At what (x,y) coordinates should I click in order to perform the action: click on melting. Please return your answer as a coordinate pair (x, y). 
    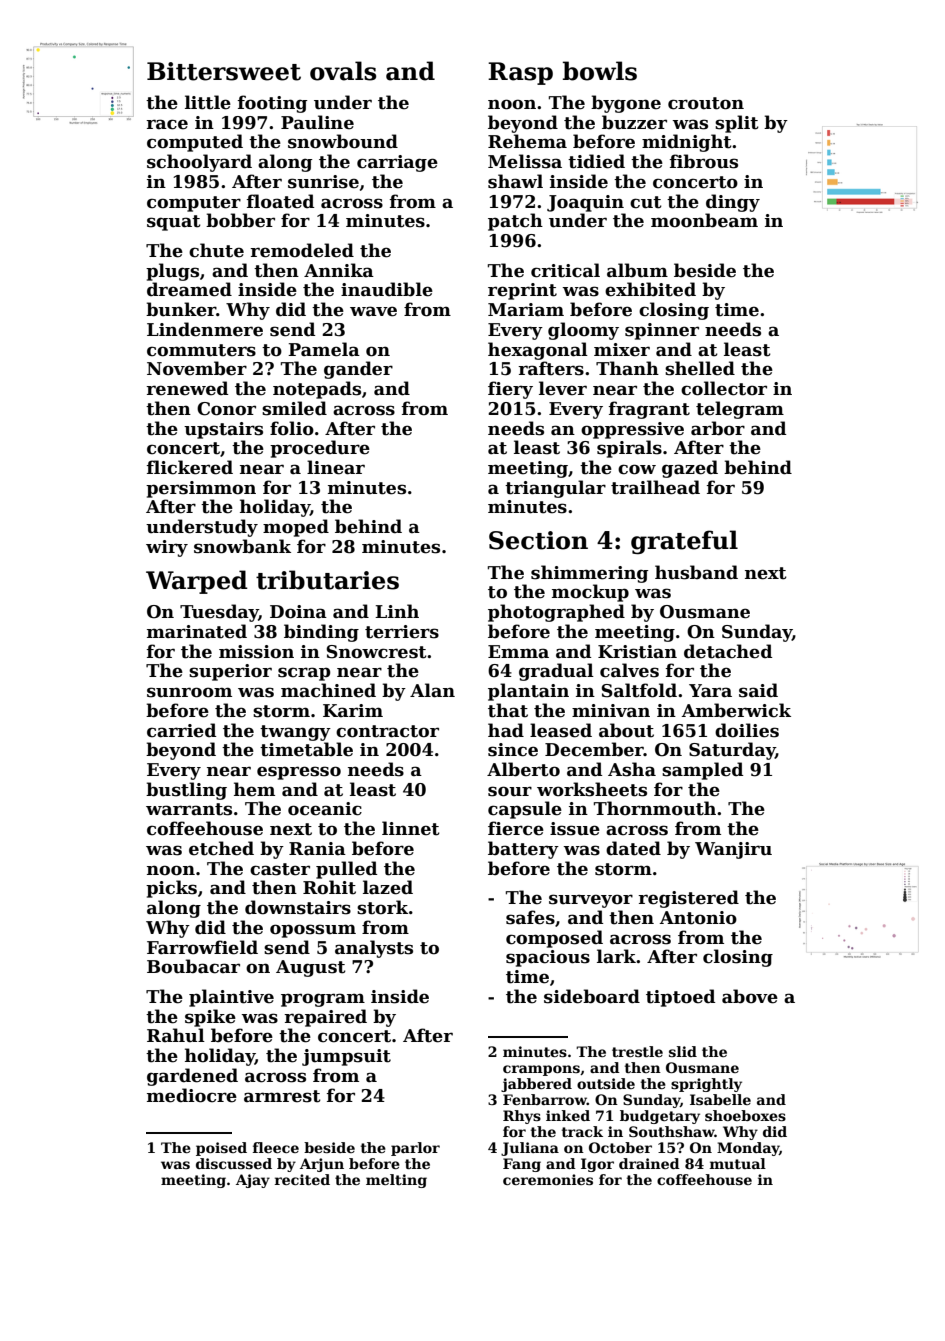
    Looking at the image, I should click on (396, 1181).
